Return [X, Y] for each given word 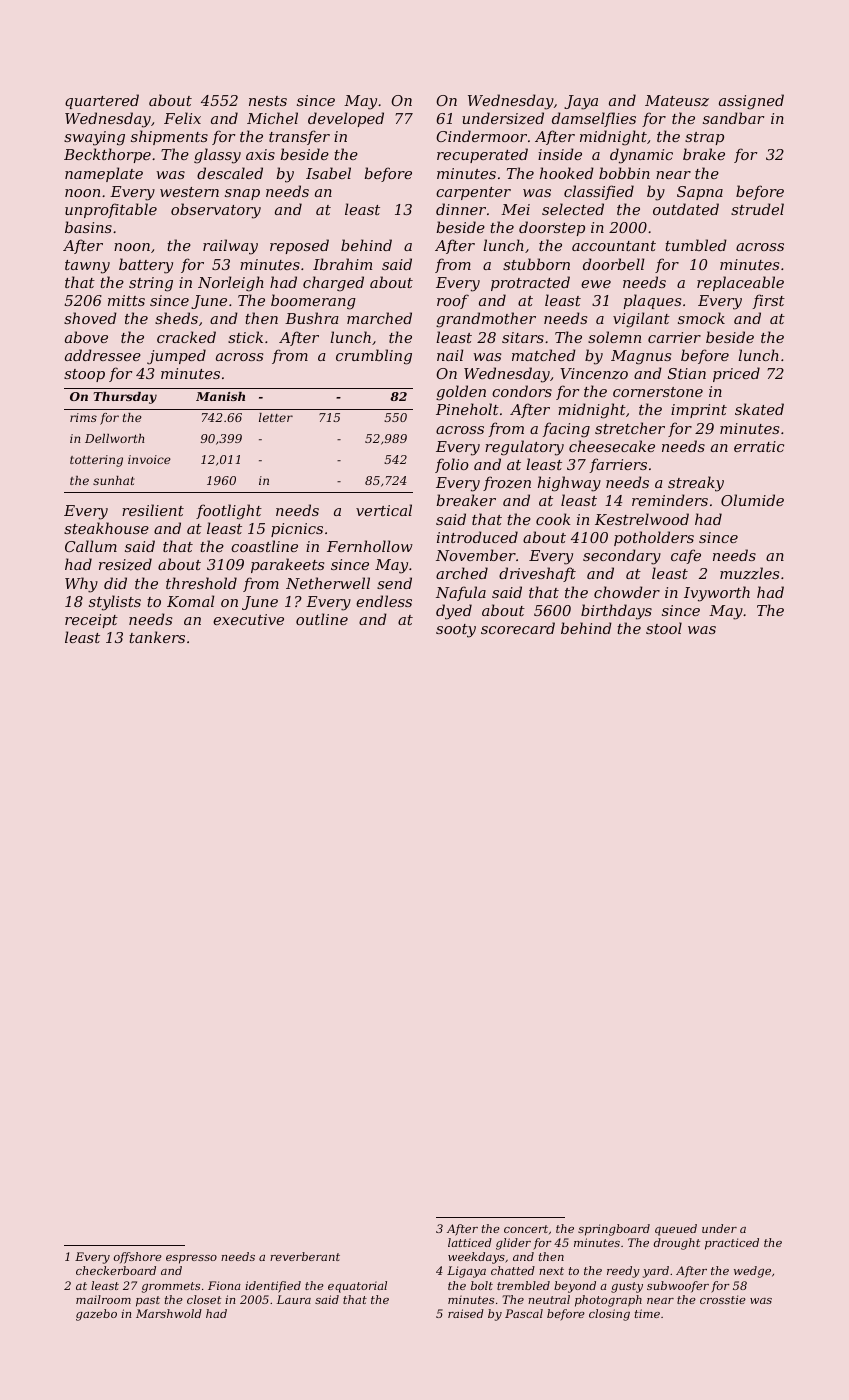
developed [346, 119]
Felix [182, 118]
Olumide [752, 500]
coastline [264, 546]
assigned [751, 102]
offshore [138, 1258]
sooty [456, 631]
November [476, 555]
